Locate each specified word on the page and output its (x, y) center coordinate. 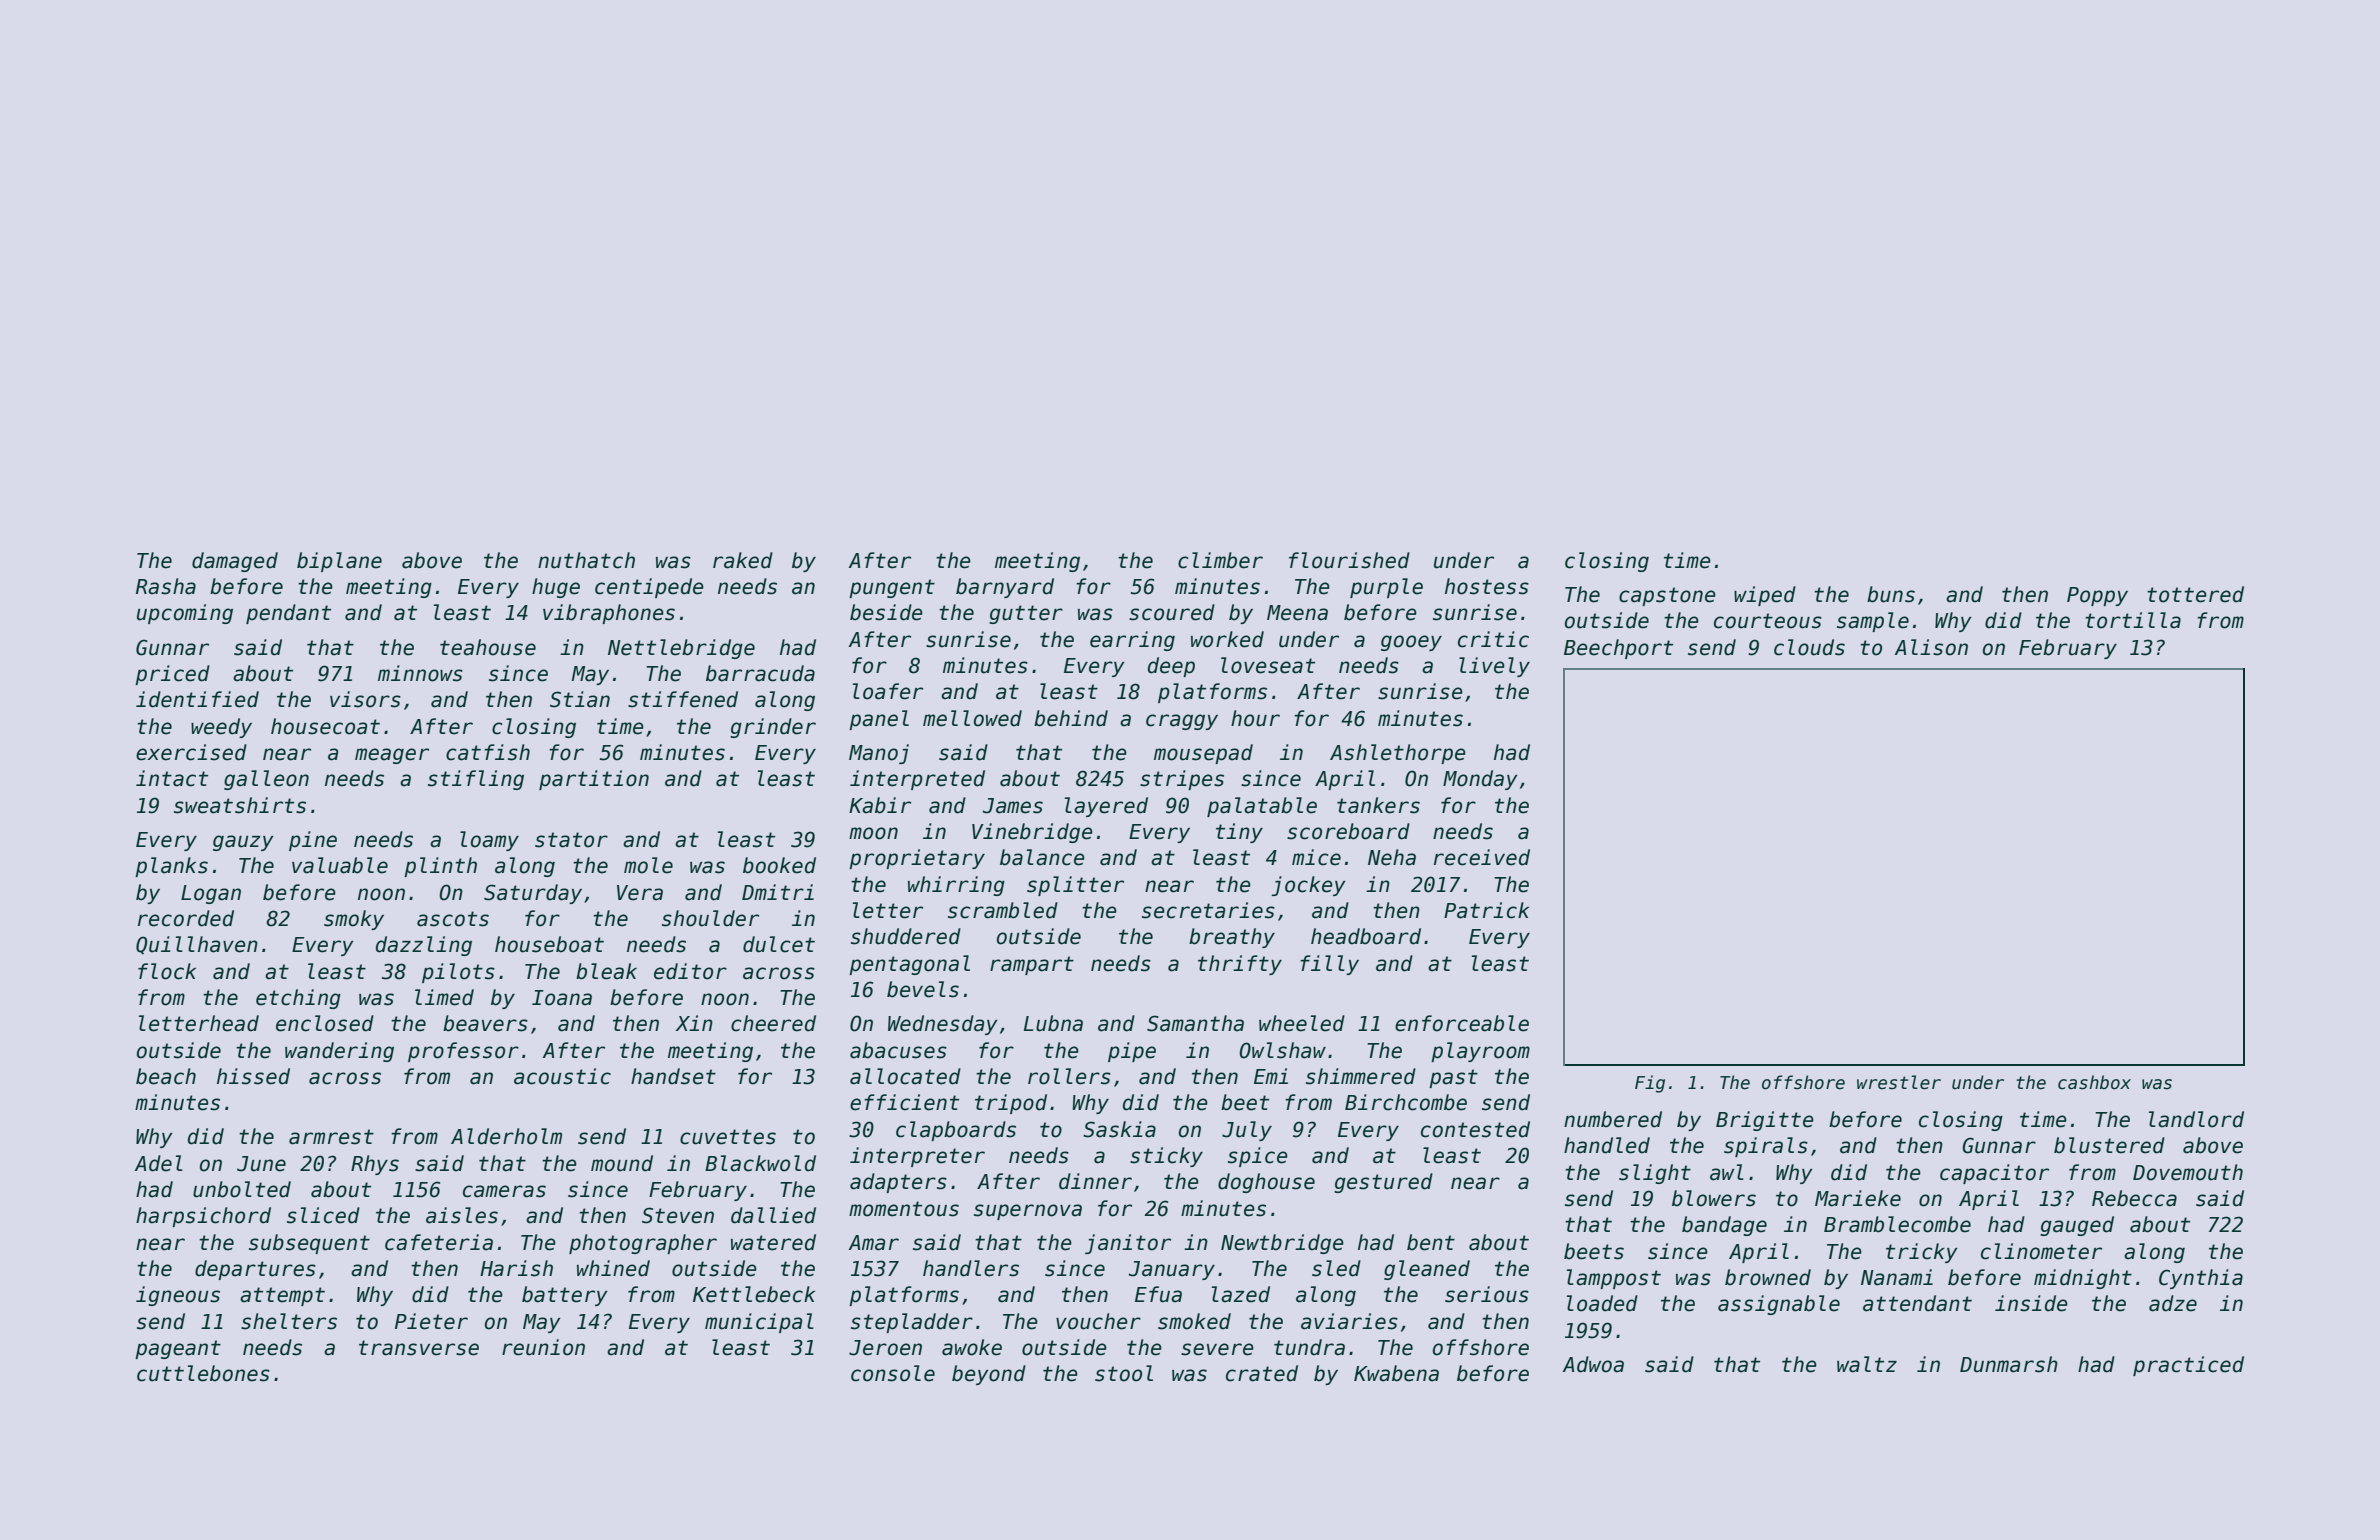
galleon (266, 780)
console (893, 1373)
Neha (1392, 857)
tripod (1011, 1104)
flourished (1349, 560)
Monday (1480, 780)
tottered (2195, 594)
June (261, 1164)
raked (743, 560)
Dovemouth (2188, 1172)
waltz (1867, 1364)
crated (1262, 1373)
